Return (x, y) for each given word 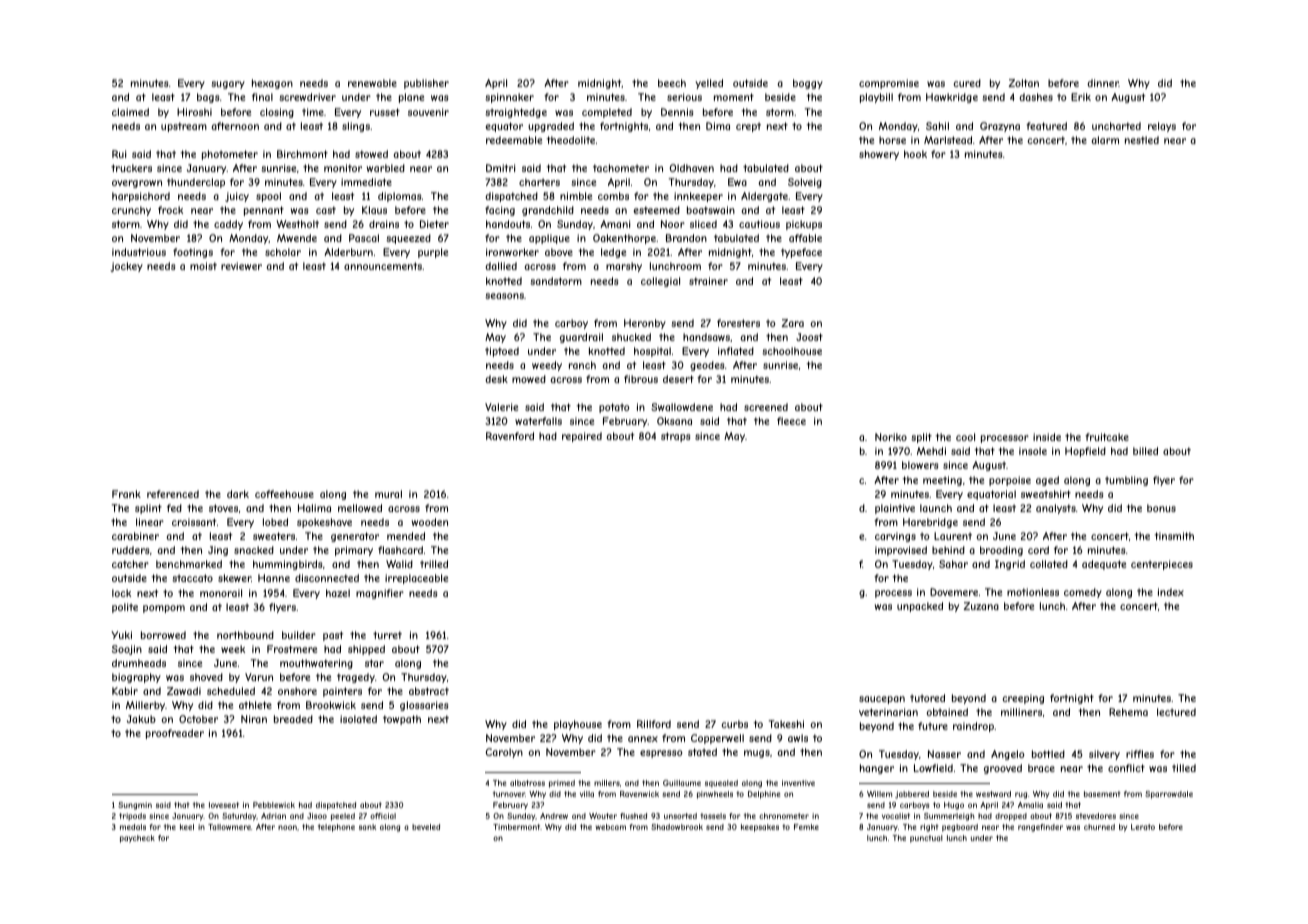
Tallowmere (229, 827)
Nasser (944, 754)
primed (562, 784)
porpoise (1010, 481)
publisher (426, 84)
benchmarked (189, 564)
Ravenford (510, 436)
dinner (1103, 83)
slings (356, 127)
